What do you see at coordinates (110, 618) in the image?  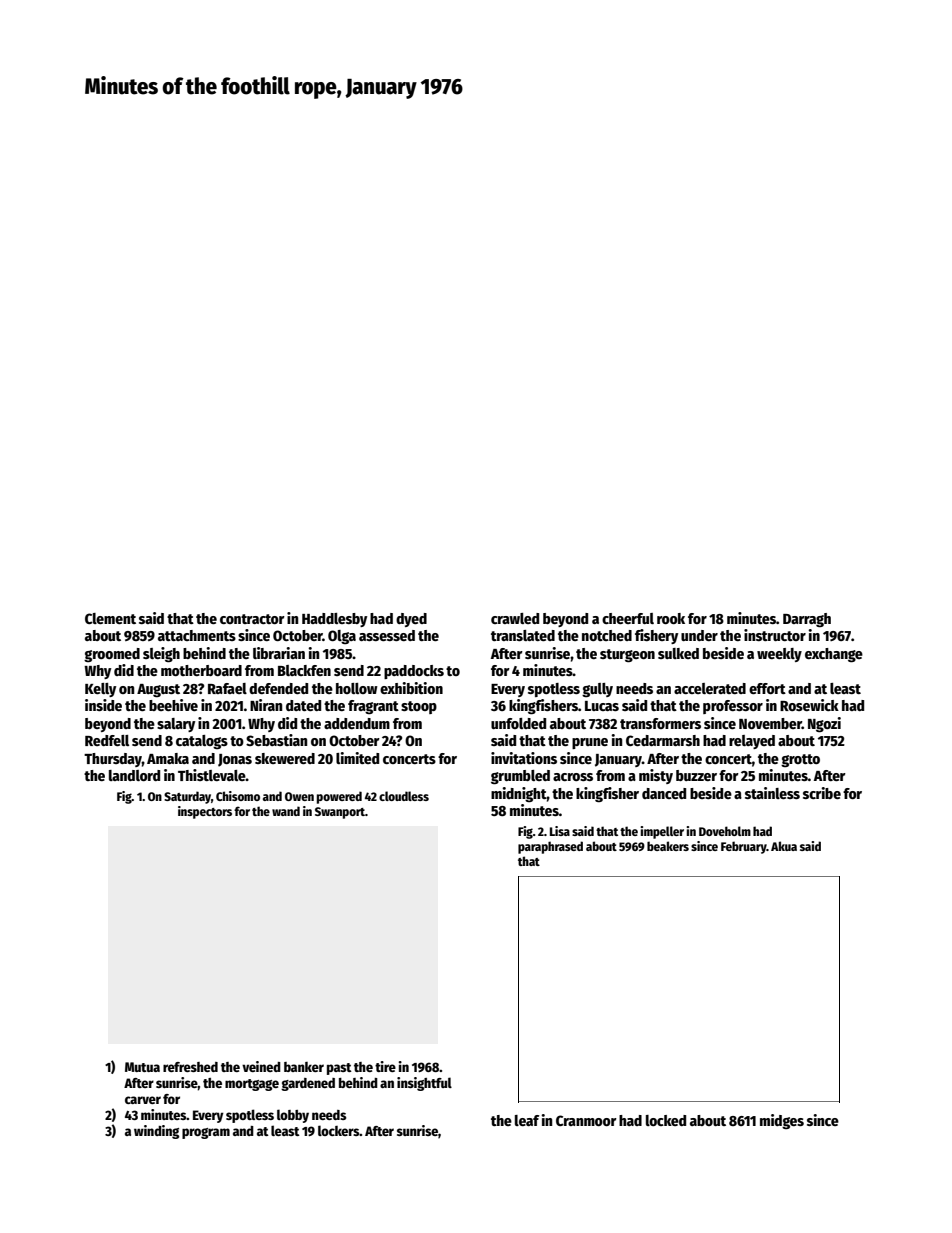 I see `Clement` at bounding box center [110, 618].
